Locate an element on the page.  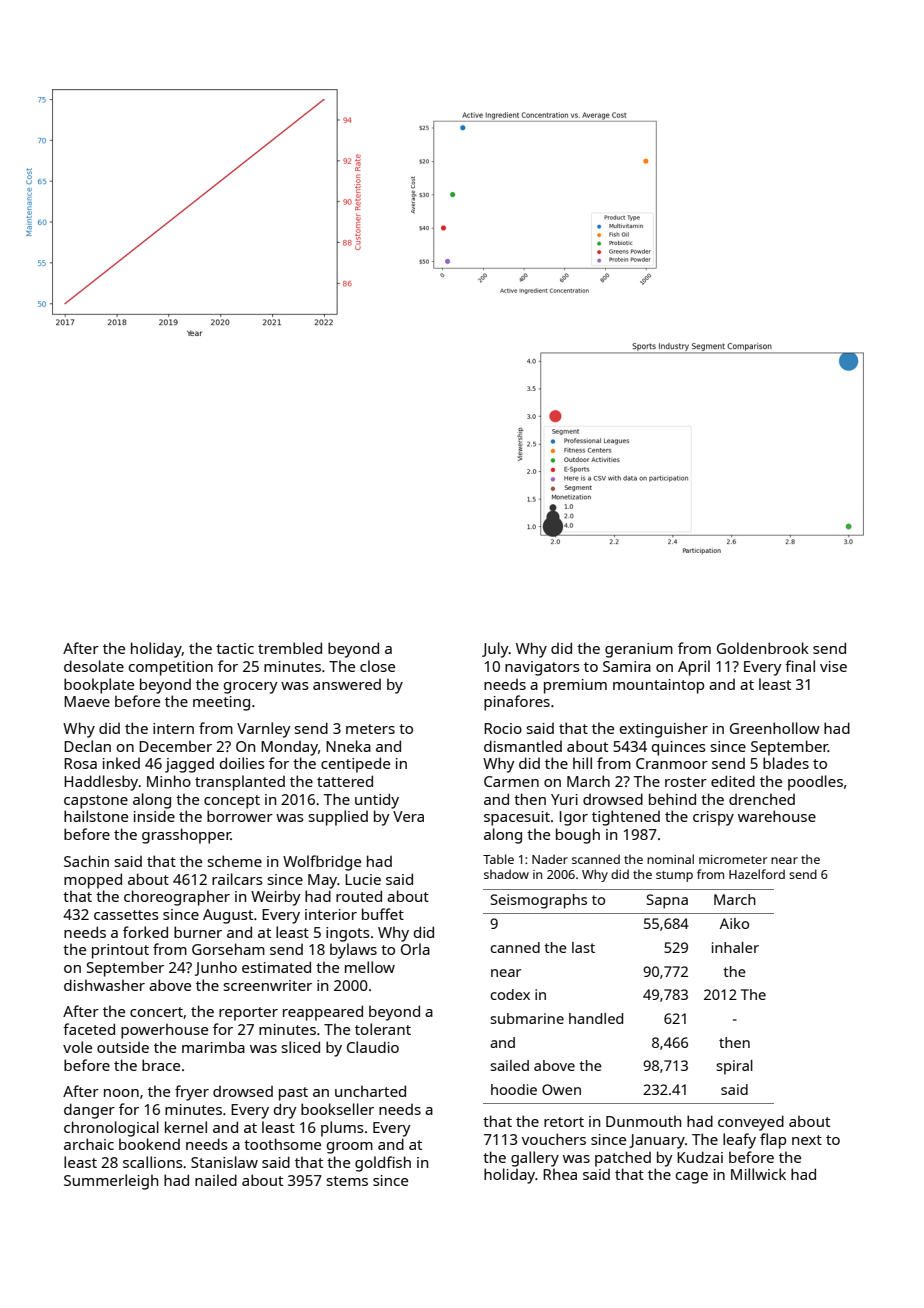
Rhea is located at coordinates (560, 1174).
